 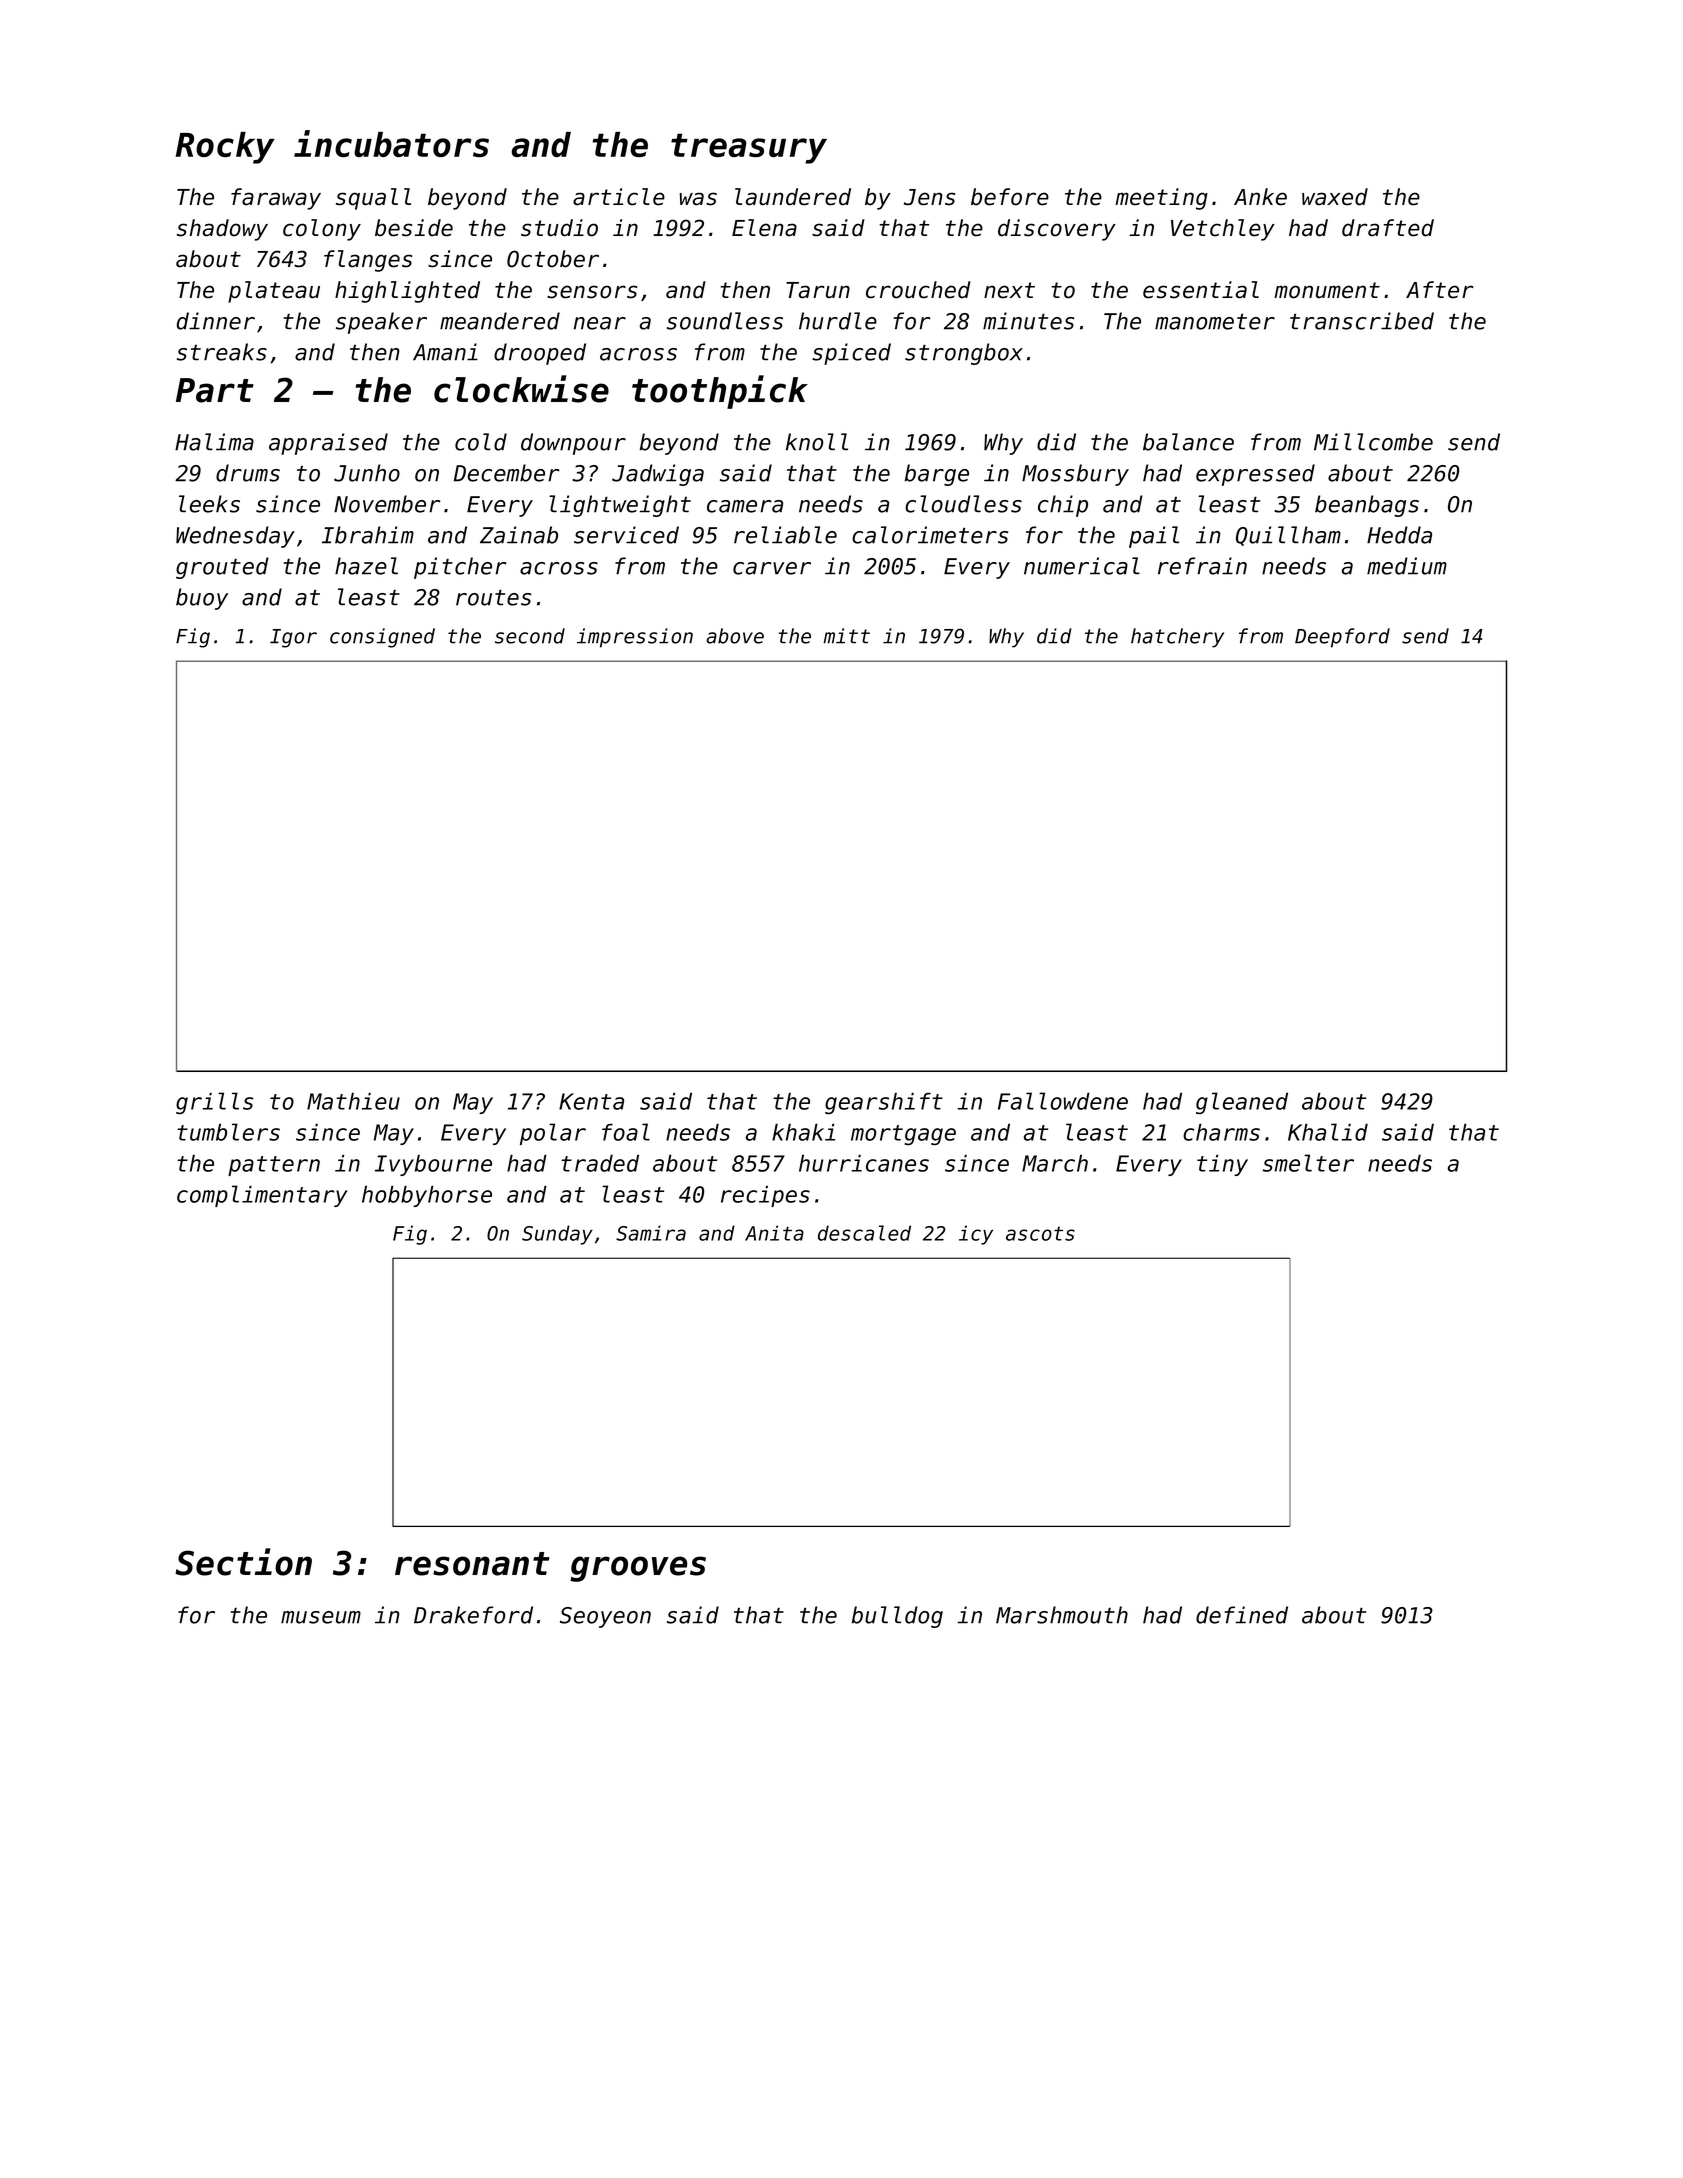 What do you see at coordinates (1260, 197) in the screenshot?
I see `Anke` at bounding box center [1260, 197].
